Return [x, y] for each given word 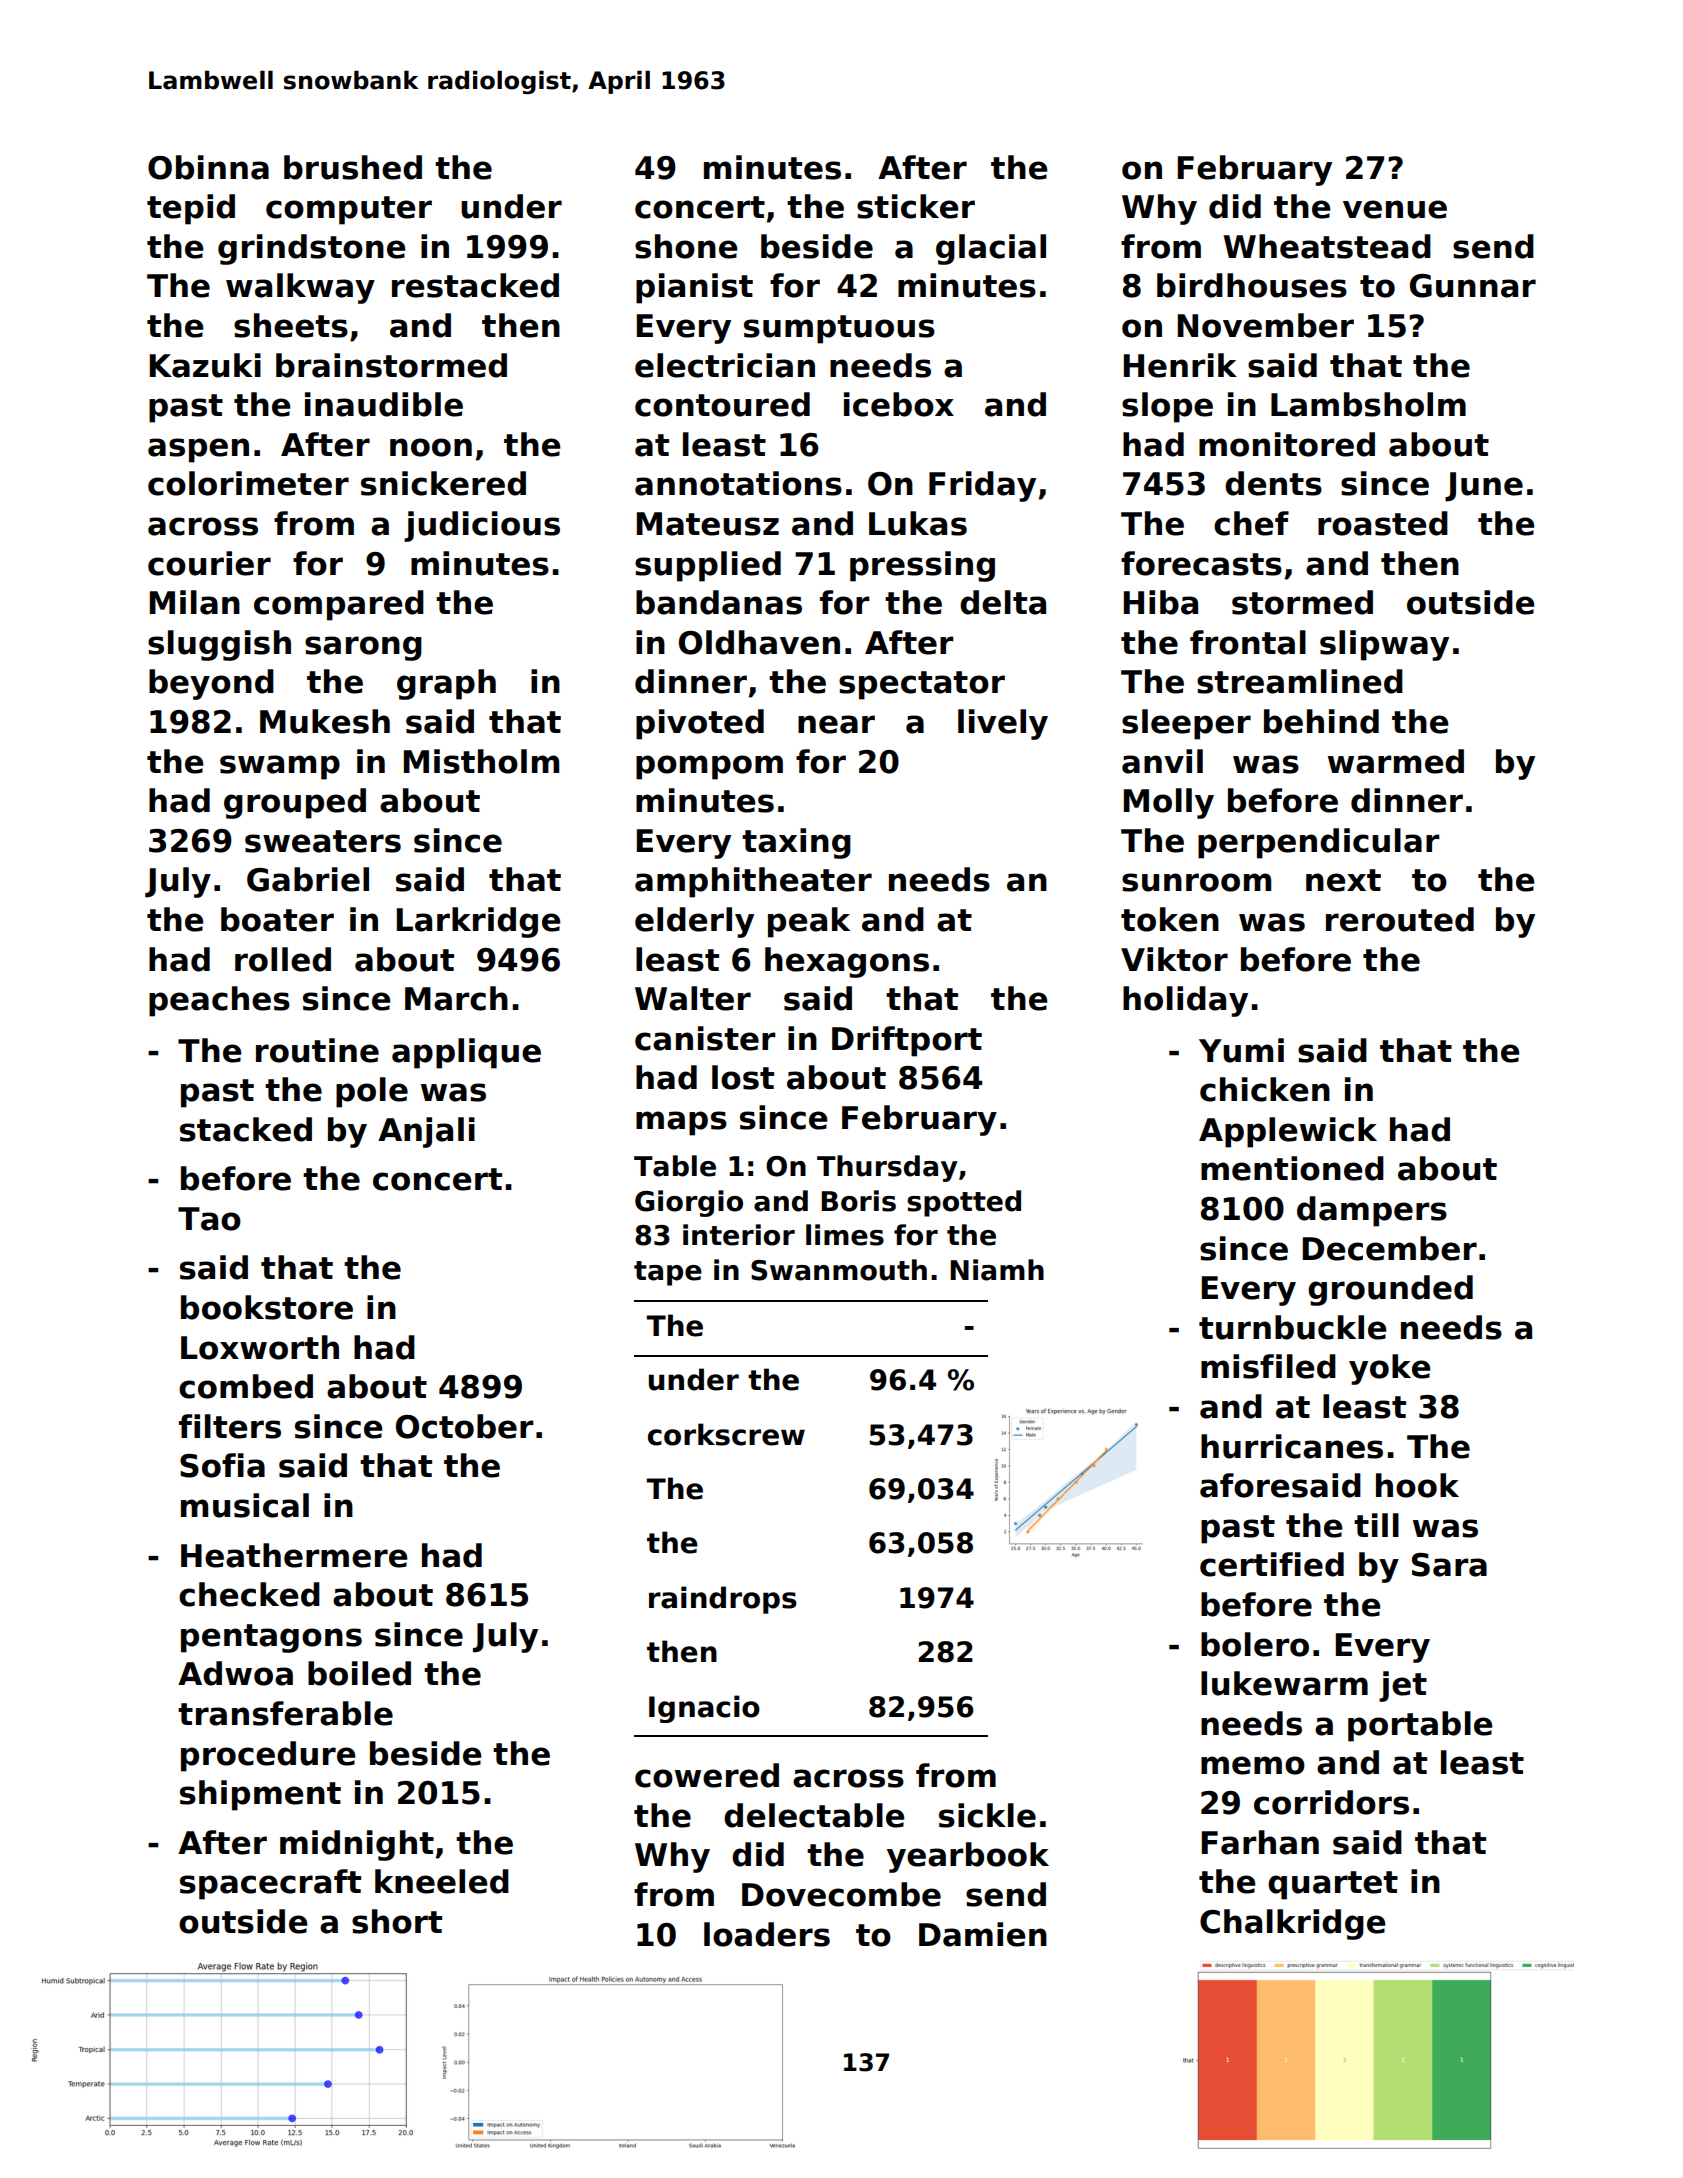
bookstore [267, 1307]
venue [1395, 209]
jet [1403, 1686]
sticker [916, 206]
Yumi [1241, 1050]
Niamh [997, 1270]
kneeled [442, 1881]
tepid [191, 209]
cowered [707, 1775]
